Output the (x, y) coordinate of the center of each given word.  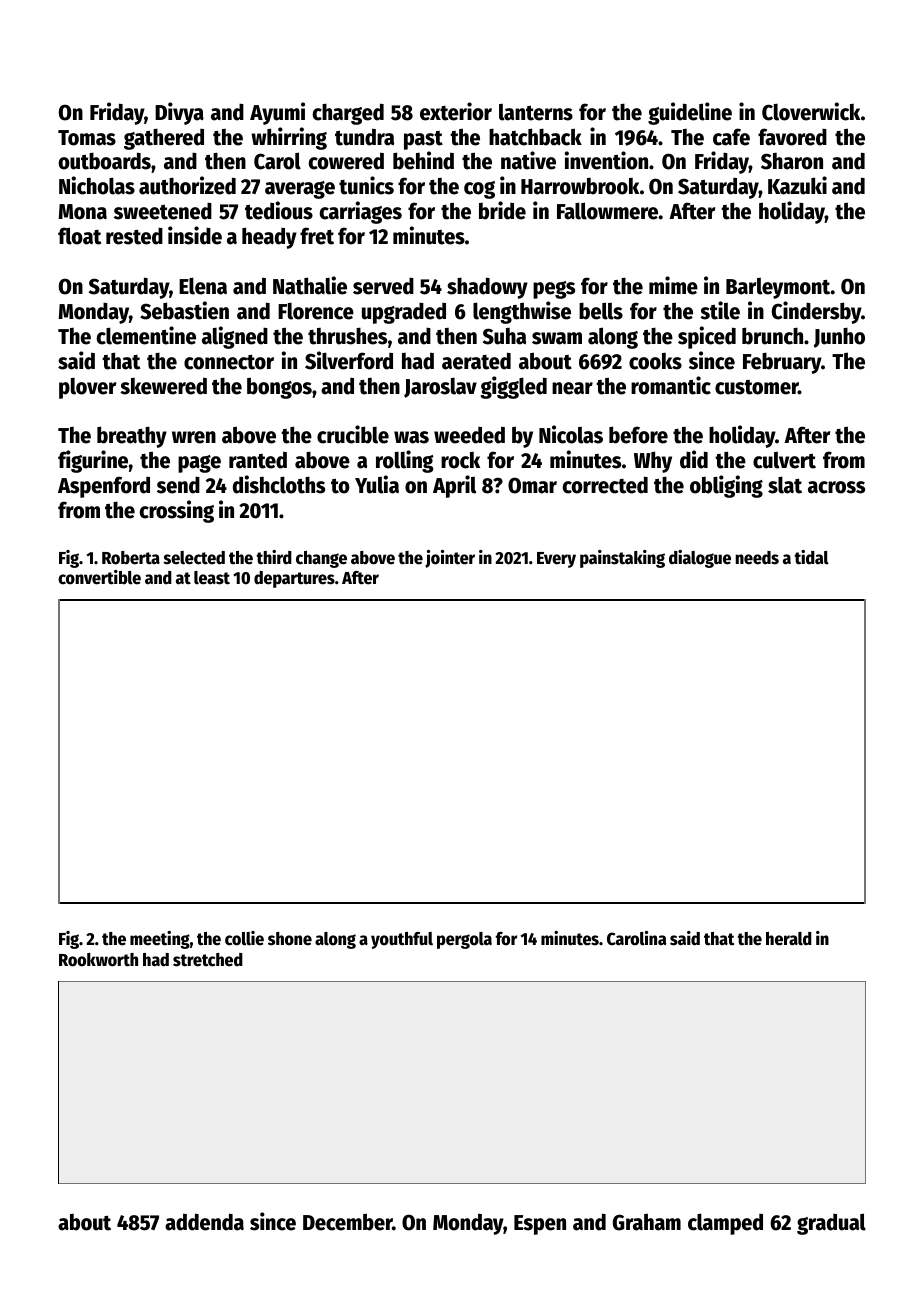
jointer (450, 559)
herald (789, 939)
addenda (204, 1222)
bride (502, 210)
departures (294, 579)
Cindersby (816, 312)
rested (134, 236)
